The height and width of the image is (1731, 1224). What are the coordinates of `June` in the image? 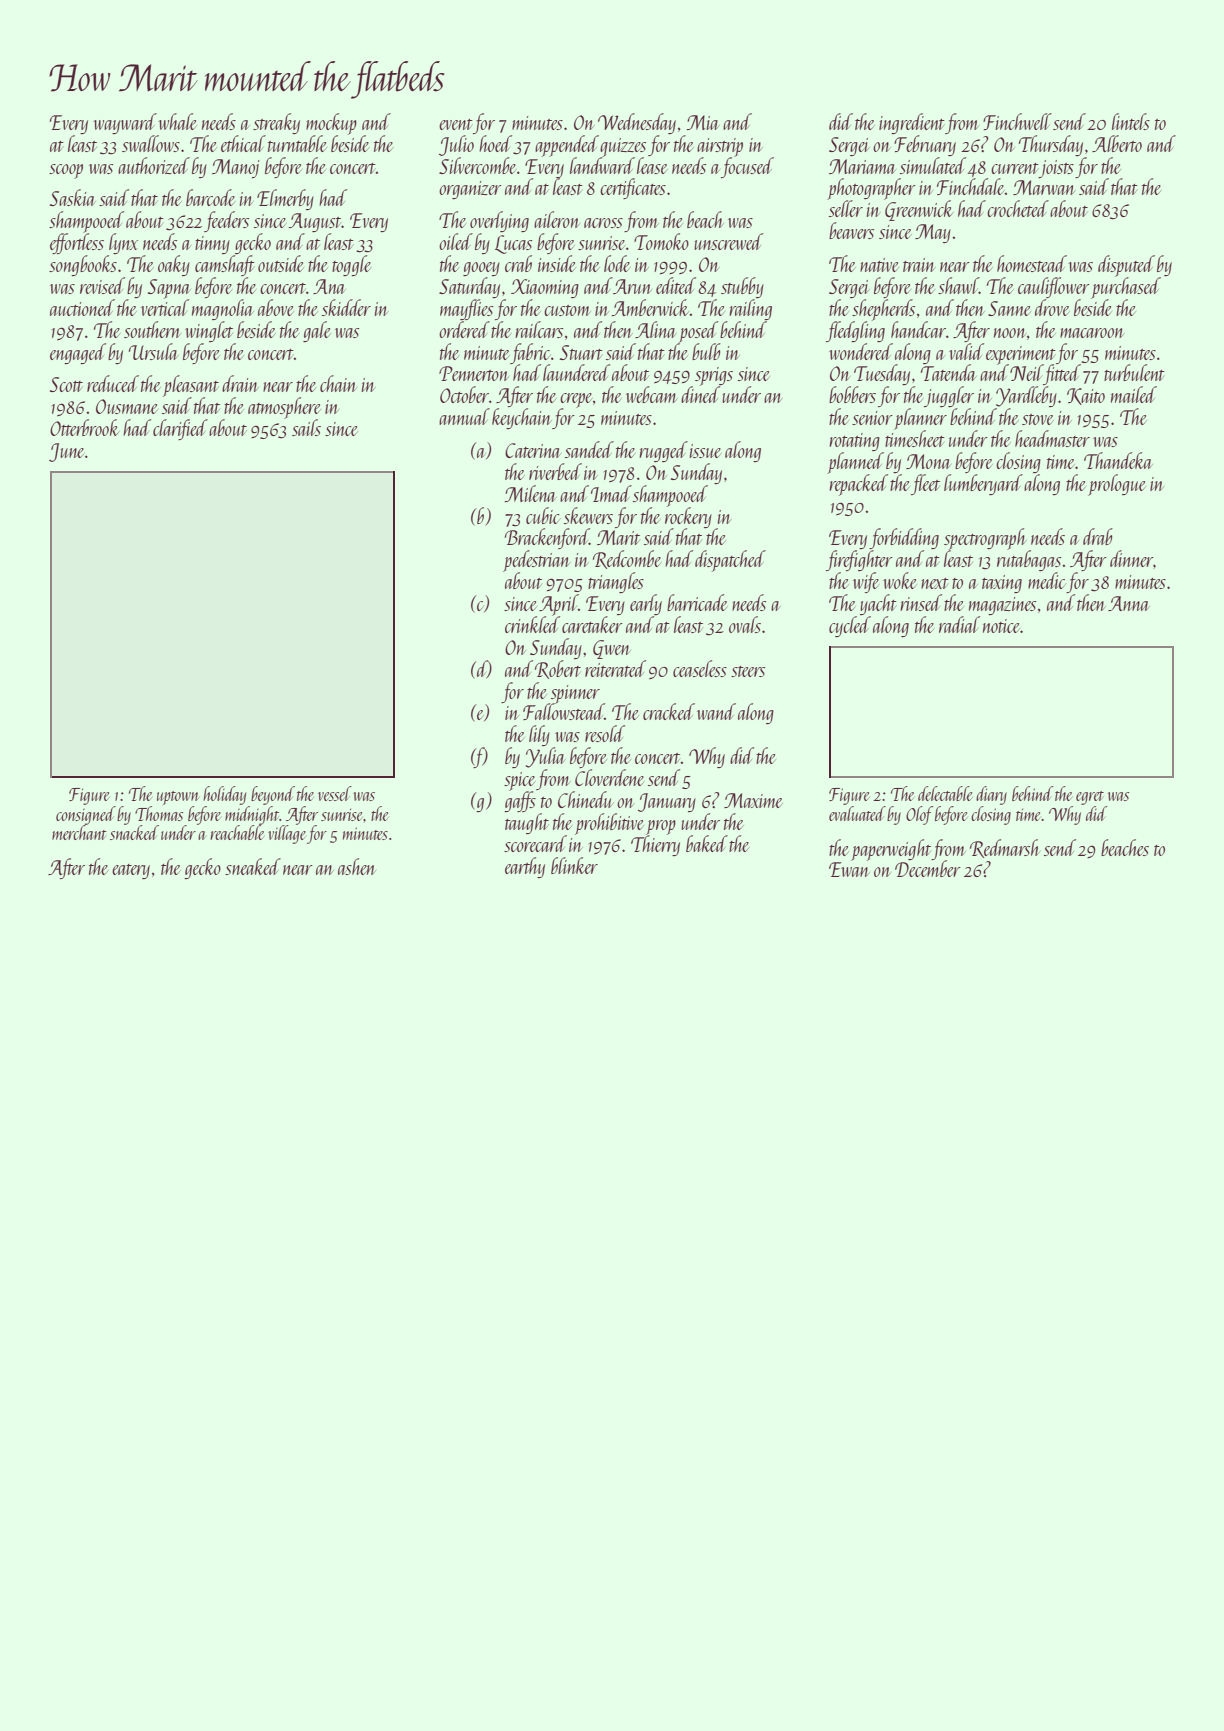 It's located at (66, 452).
